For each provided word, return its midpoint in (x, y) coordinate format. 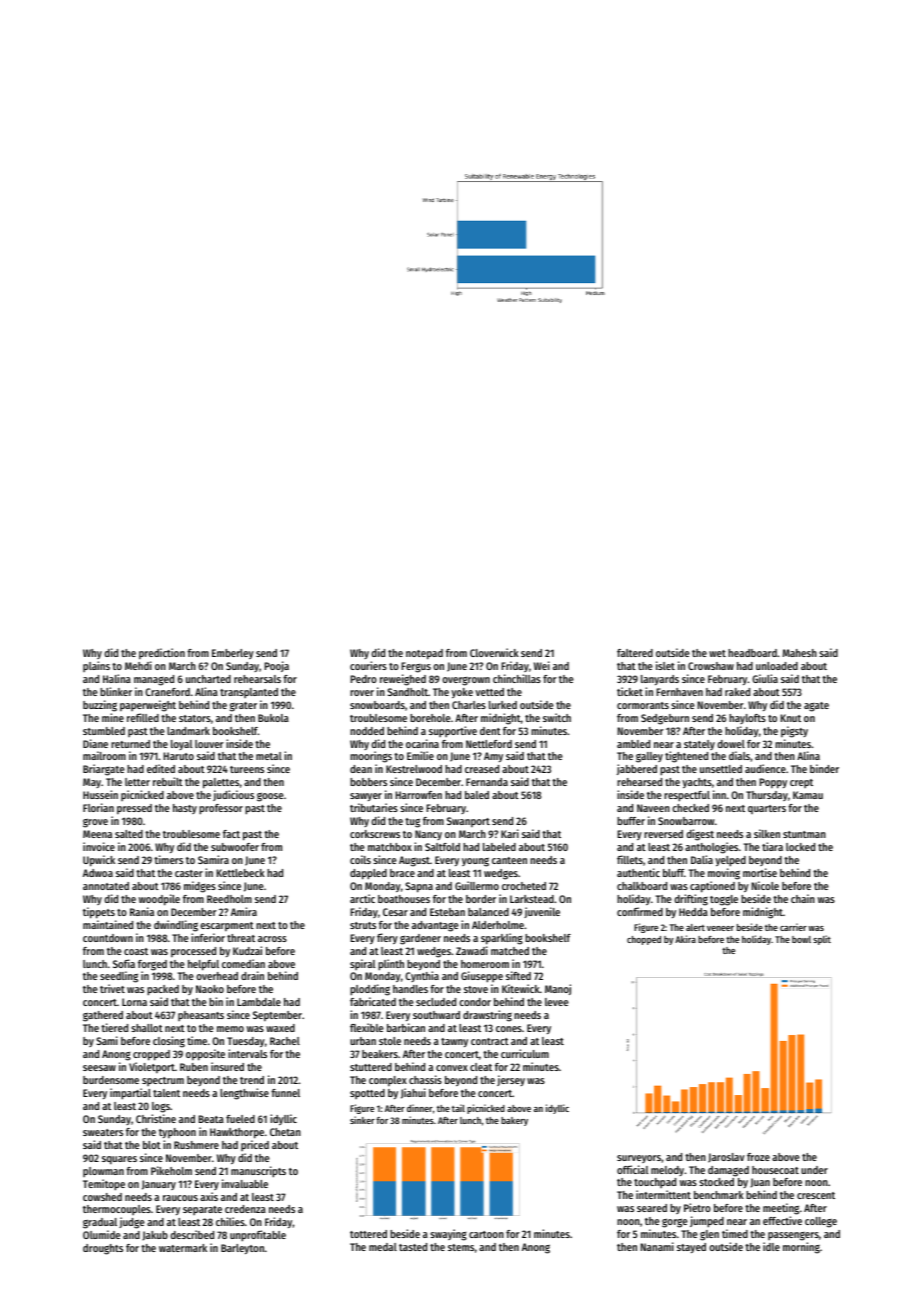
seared (652, 1208)
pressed (134, 809)
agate (816, 707)
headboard (752, 653)
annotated (106, 886)
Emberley (233, 654)
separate (202, 1210)
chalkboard (642, 886)
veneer (720, 928)
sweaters (103, 1132)
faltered (635, 653)
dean (361, 769)
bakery (514, 1121)
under (814, 1170)
